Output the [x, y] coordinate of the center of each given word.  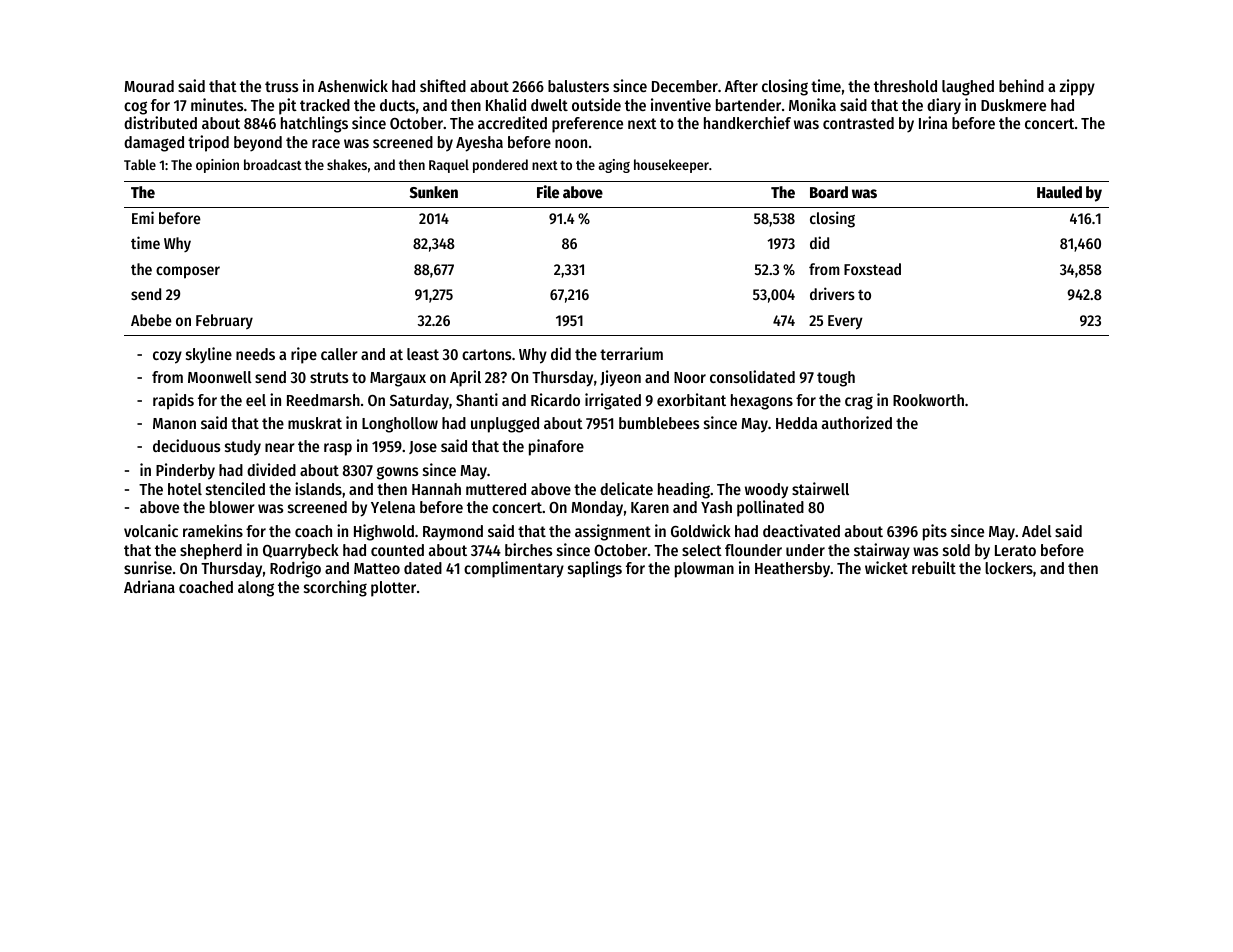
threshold [905, 86]
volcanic [151, 530]
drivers [832, 293]
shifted [443, 85]
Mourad [149, 86]
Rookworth [928, 400]
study [243, 448]
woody [766, 491]
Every [845, 322]
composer [188, 272]
